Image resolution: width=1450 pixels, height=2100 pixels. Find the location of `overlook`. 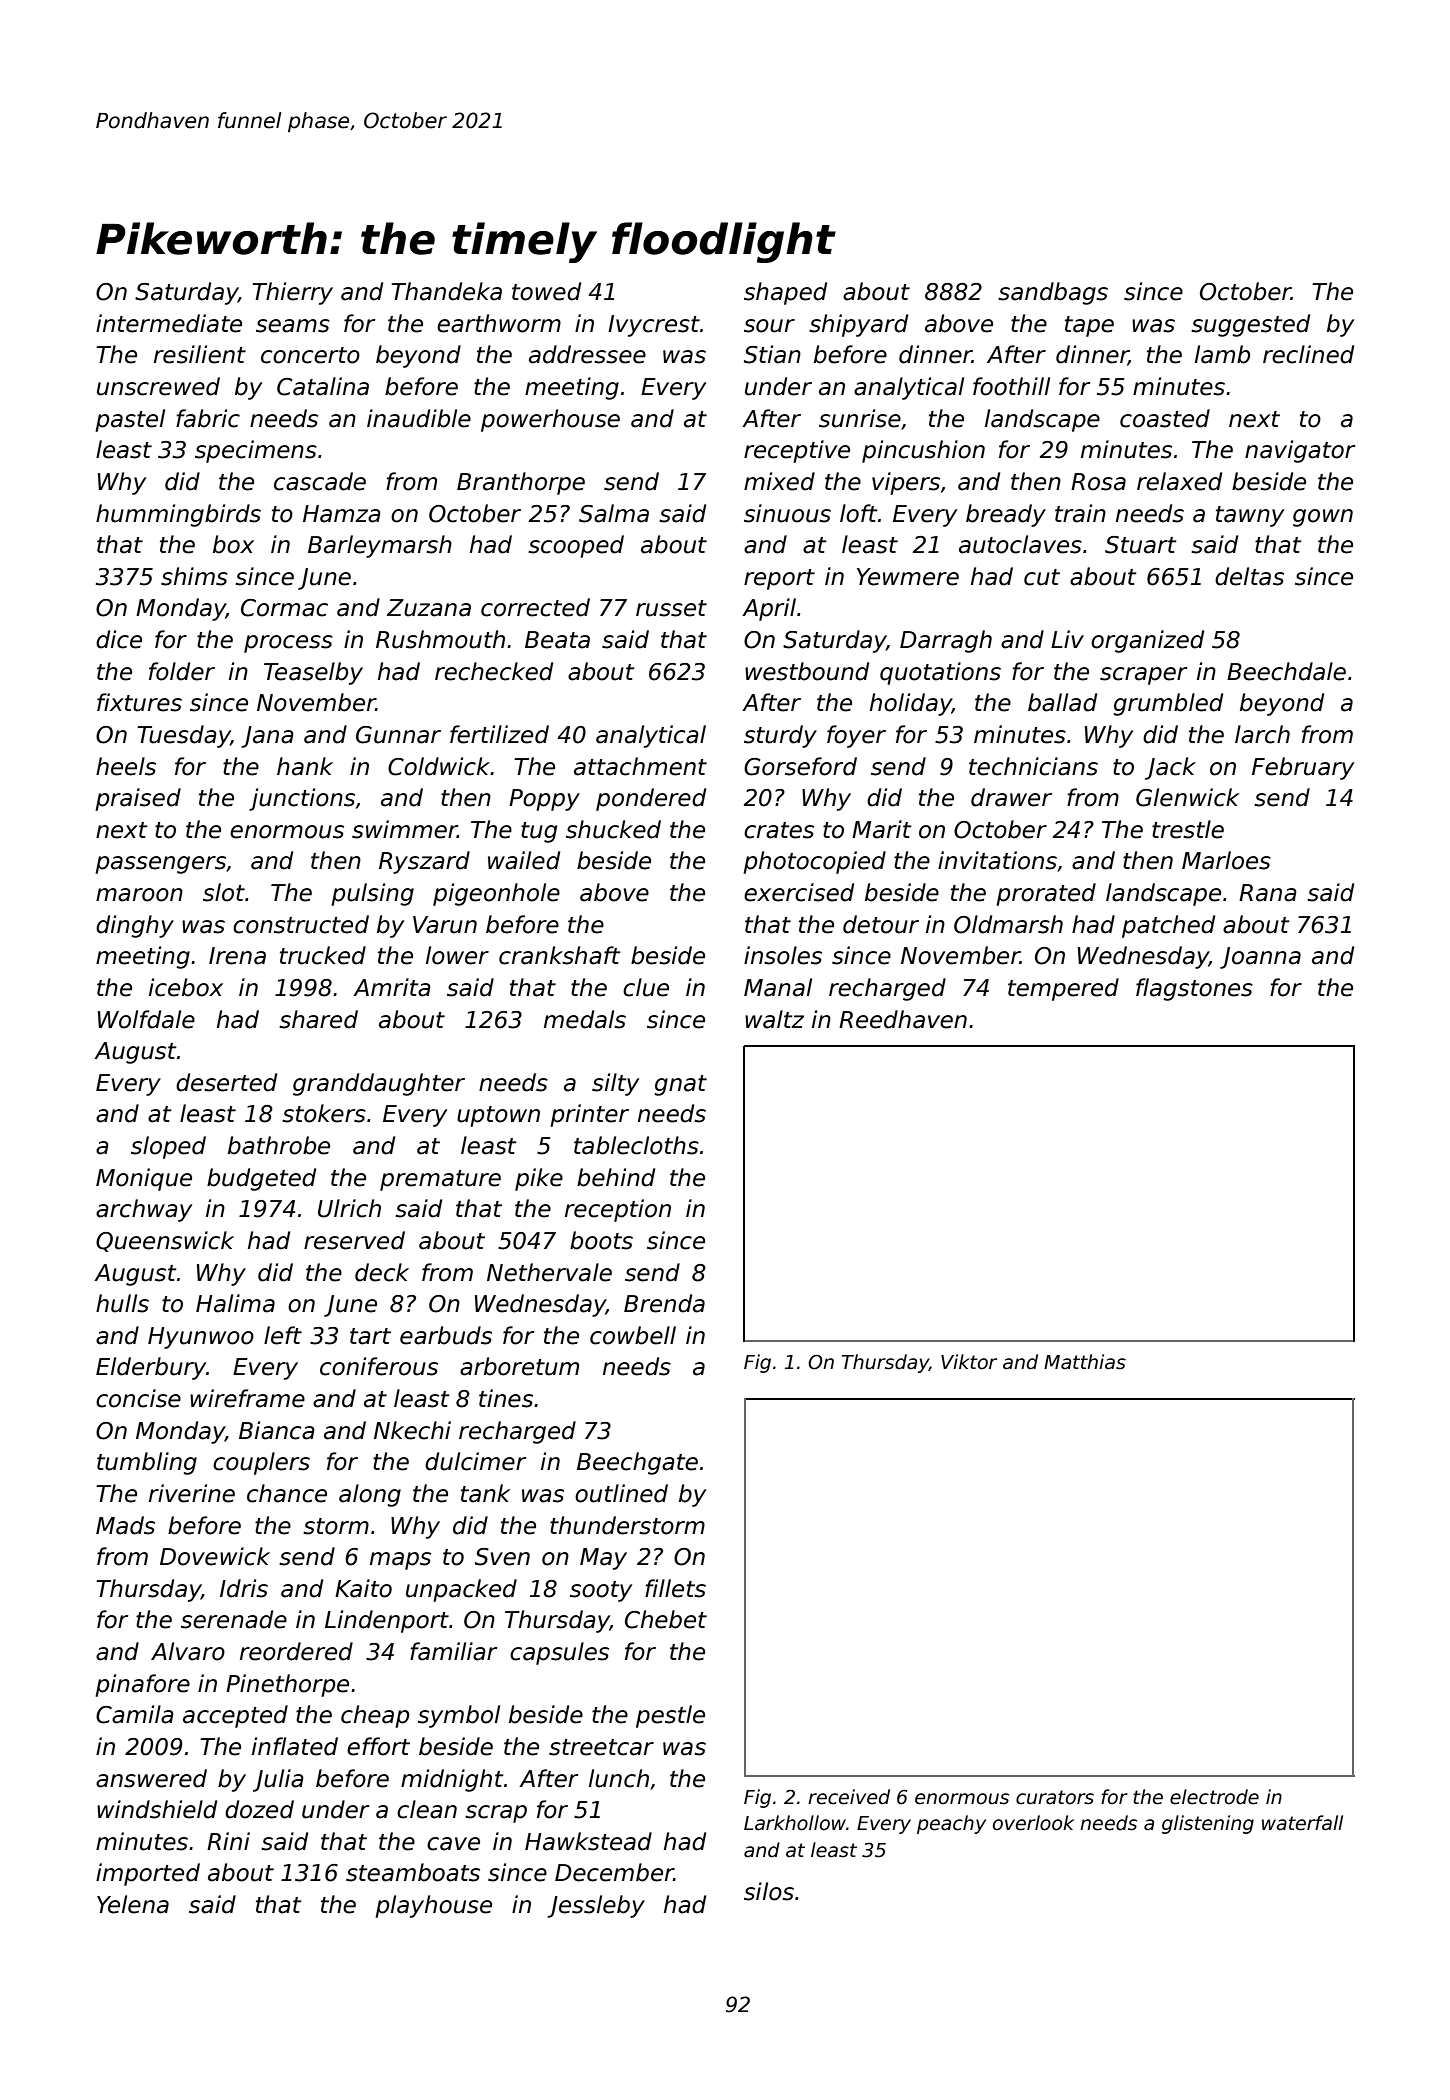

overlook is located at coordinates (1033, 1823).
